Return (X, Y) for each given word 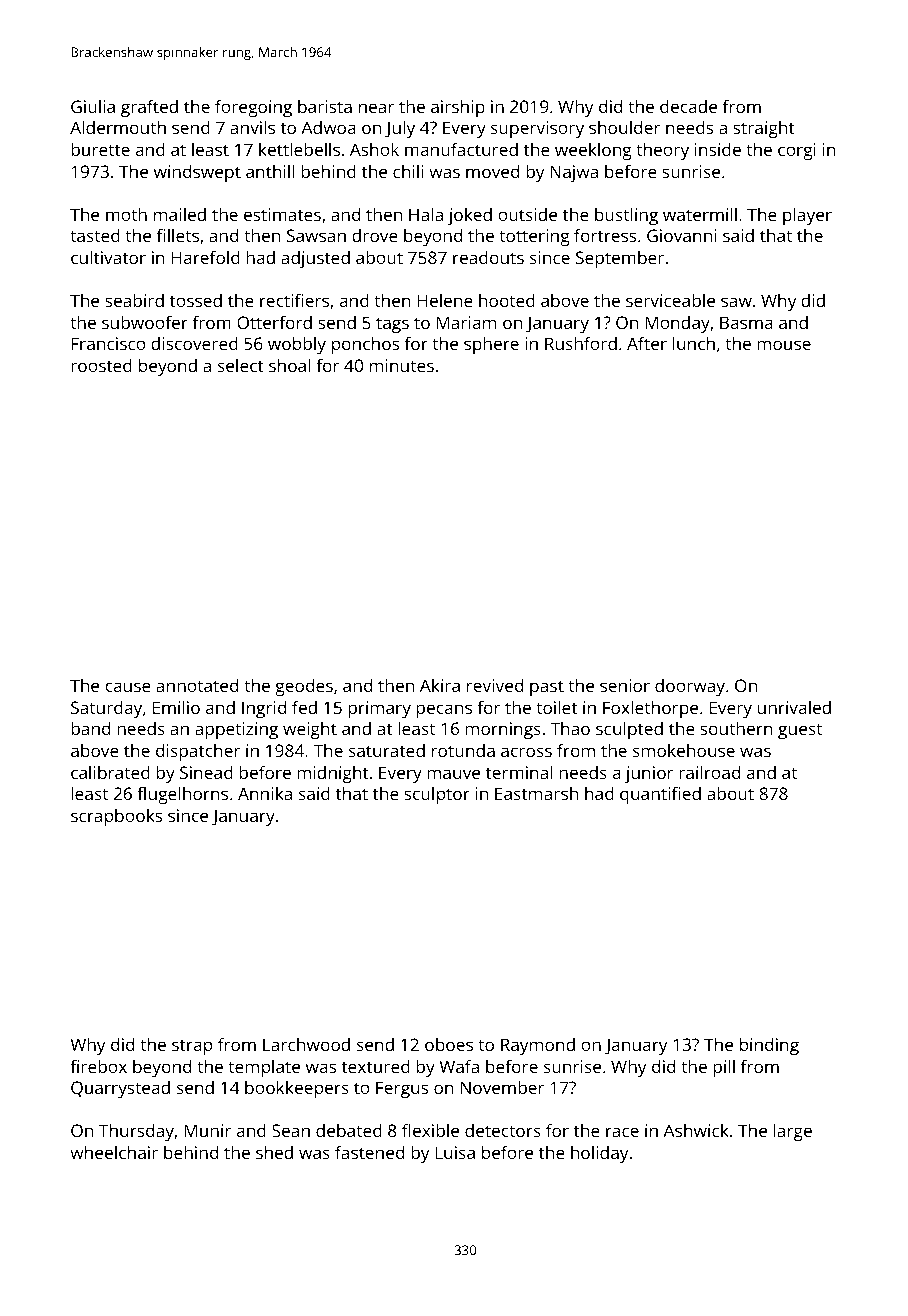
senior (625, 685)
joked (470, 216)
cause (128, 687)
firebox (98, 1066)
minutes (402, 365)
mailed (180, 214)
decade (688, 106)
